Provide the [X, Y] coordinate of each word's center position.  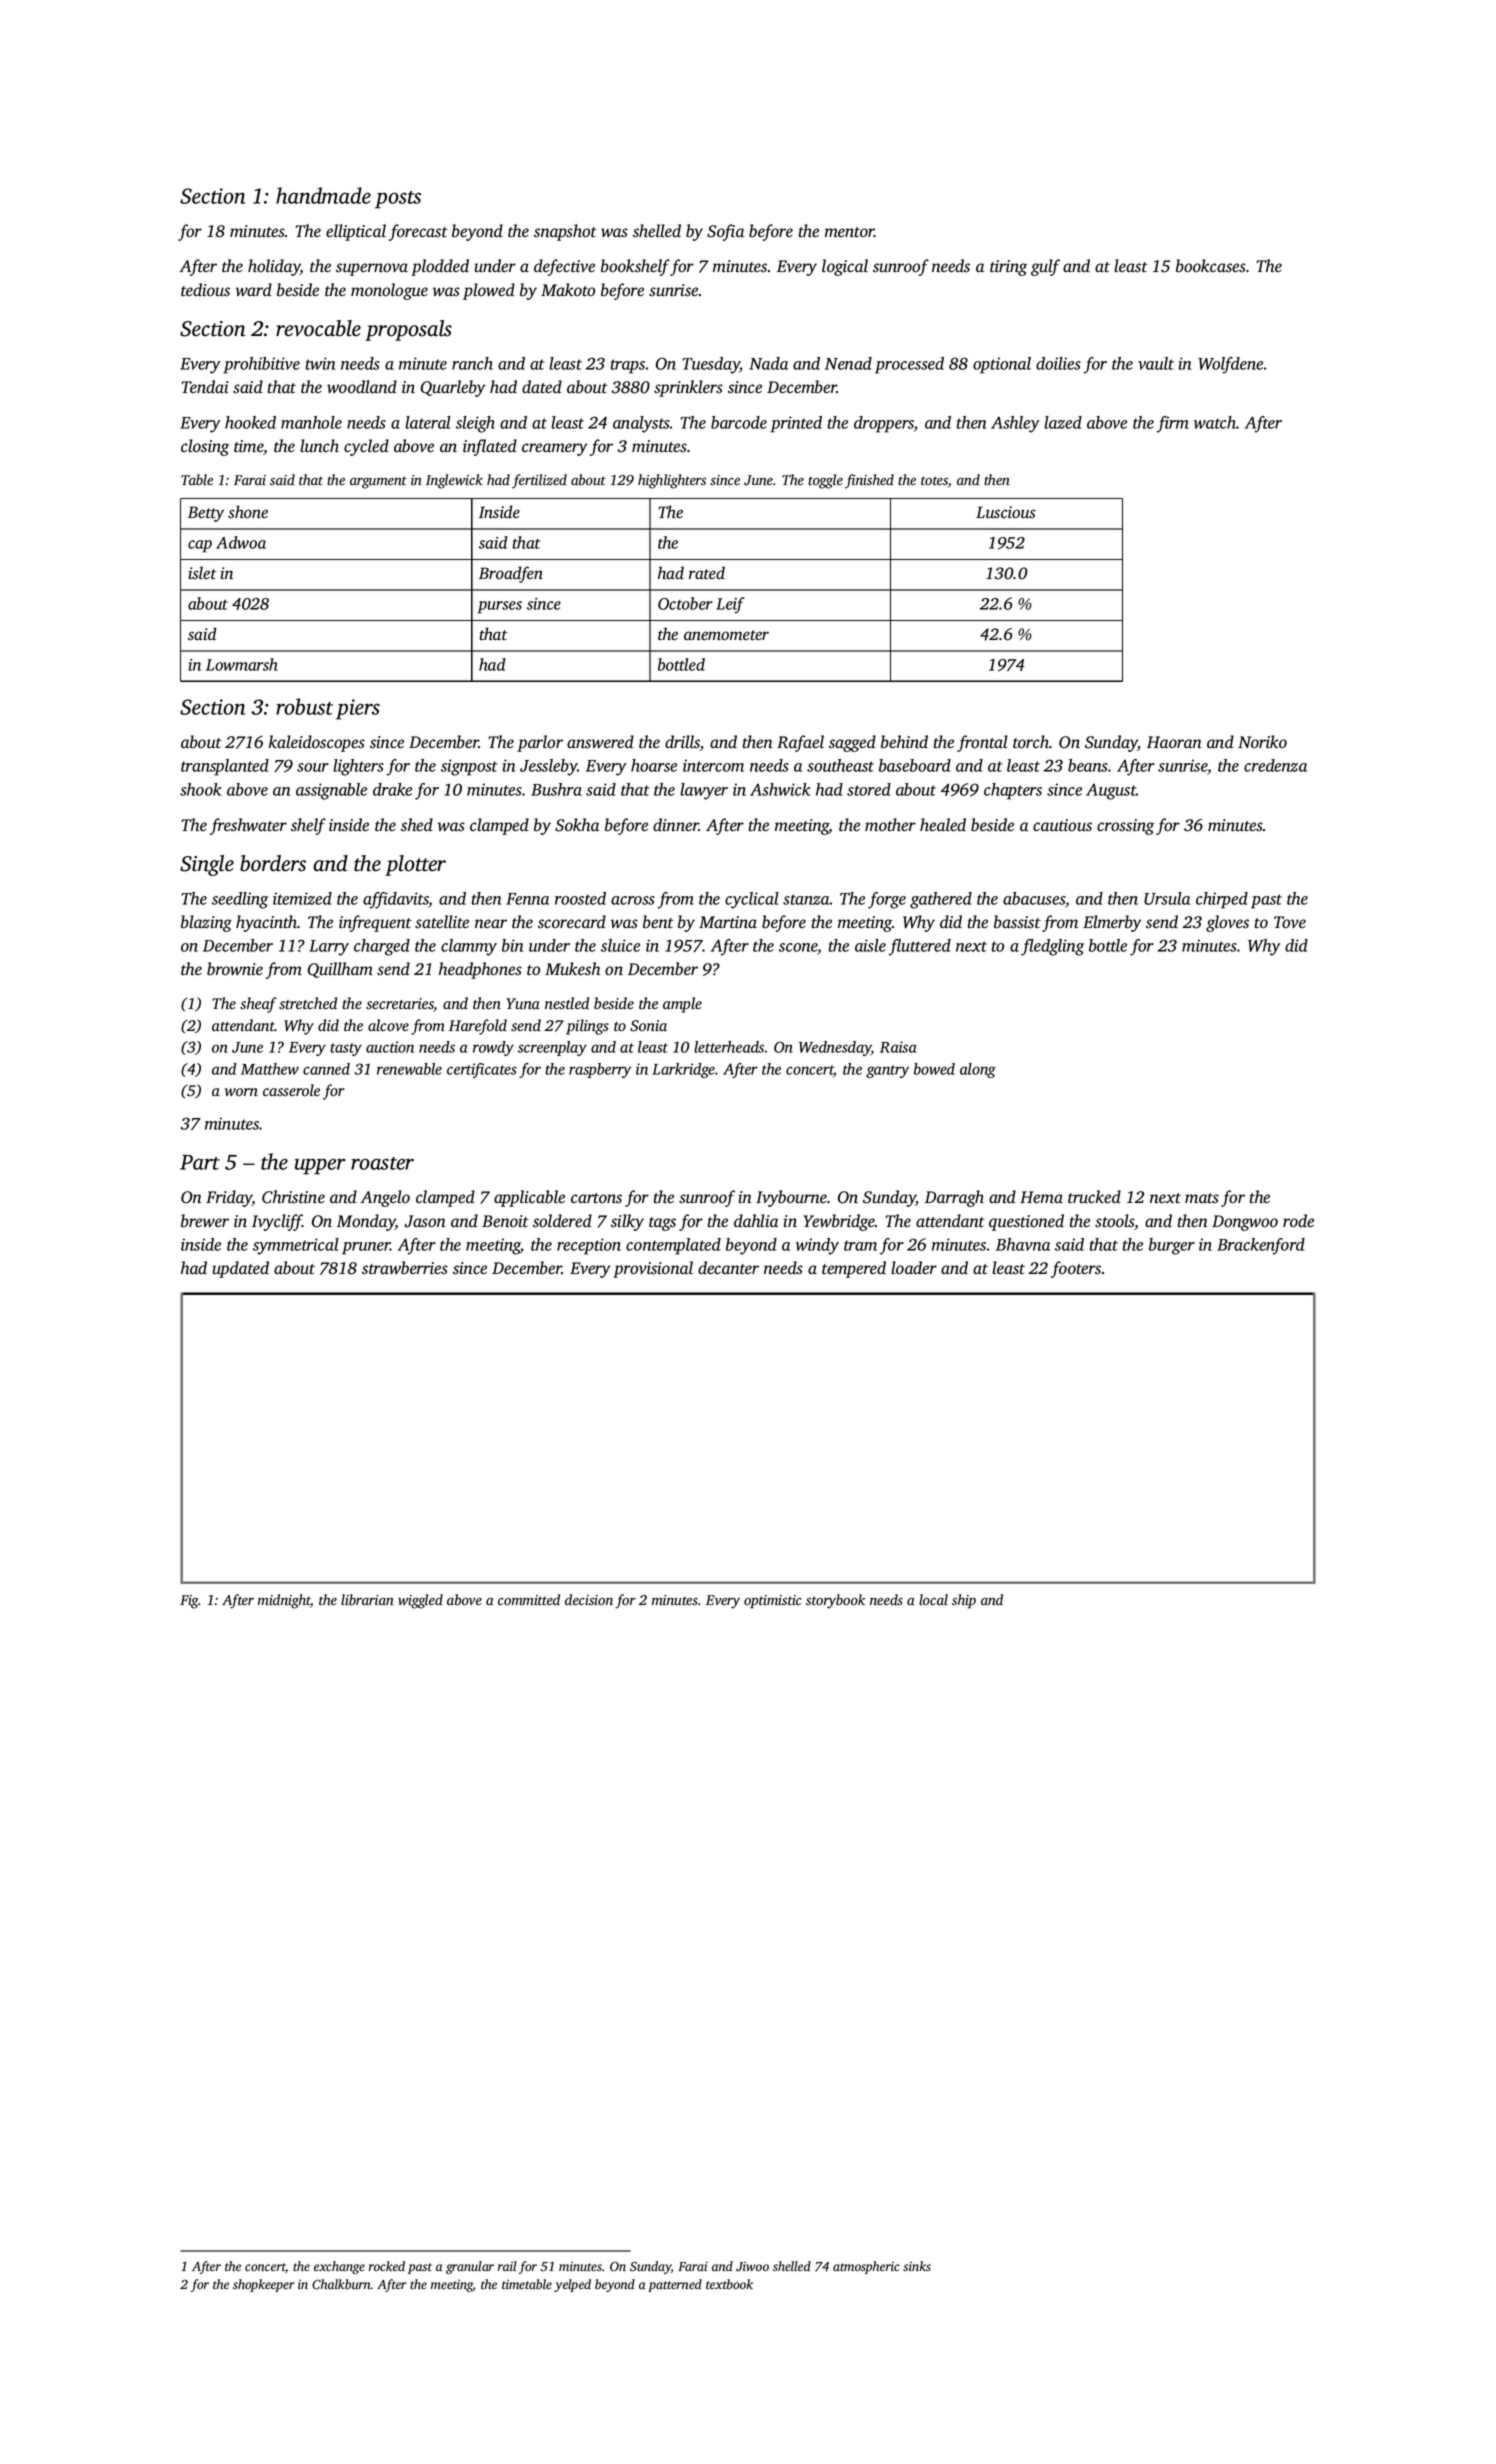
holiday [274, 267]
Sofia [725, 232]
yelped [572, 2285]
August [1111, 792]
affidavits [396, 900]
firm [1173, 424]
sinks [917, 2266]
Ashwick [780, 789]
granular [470, 2267]
